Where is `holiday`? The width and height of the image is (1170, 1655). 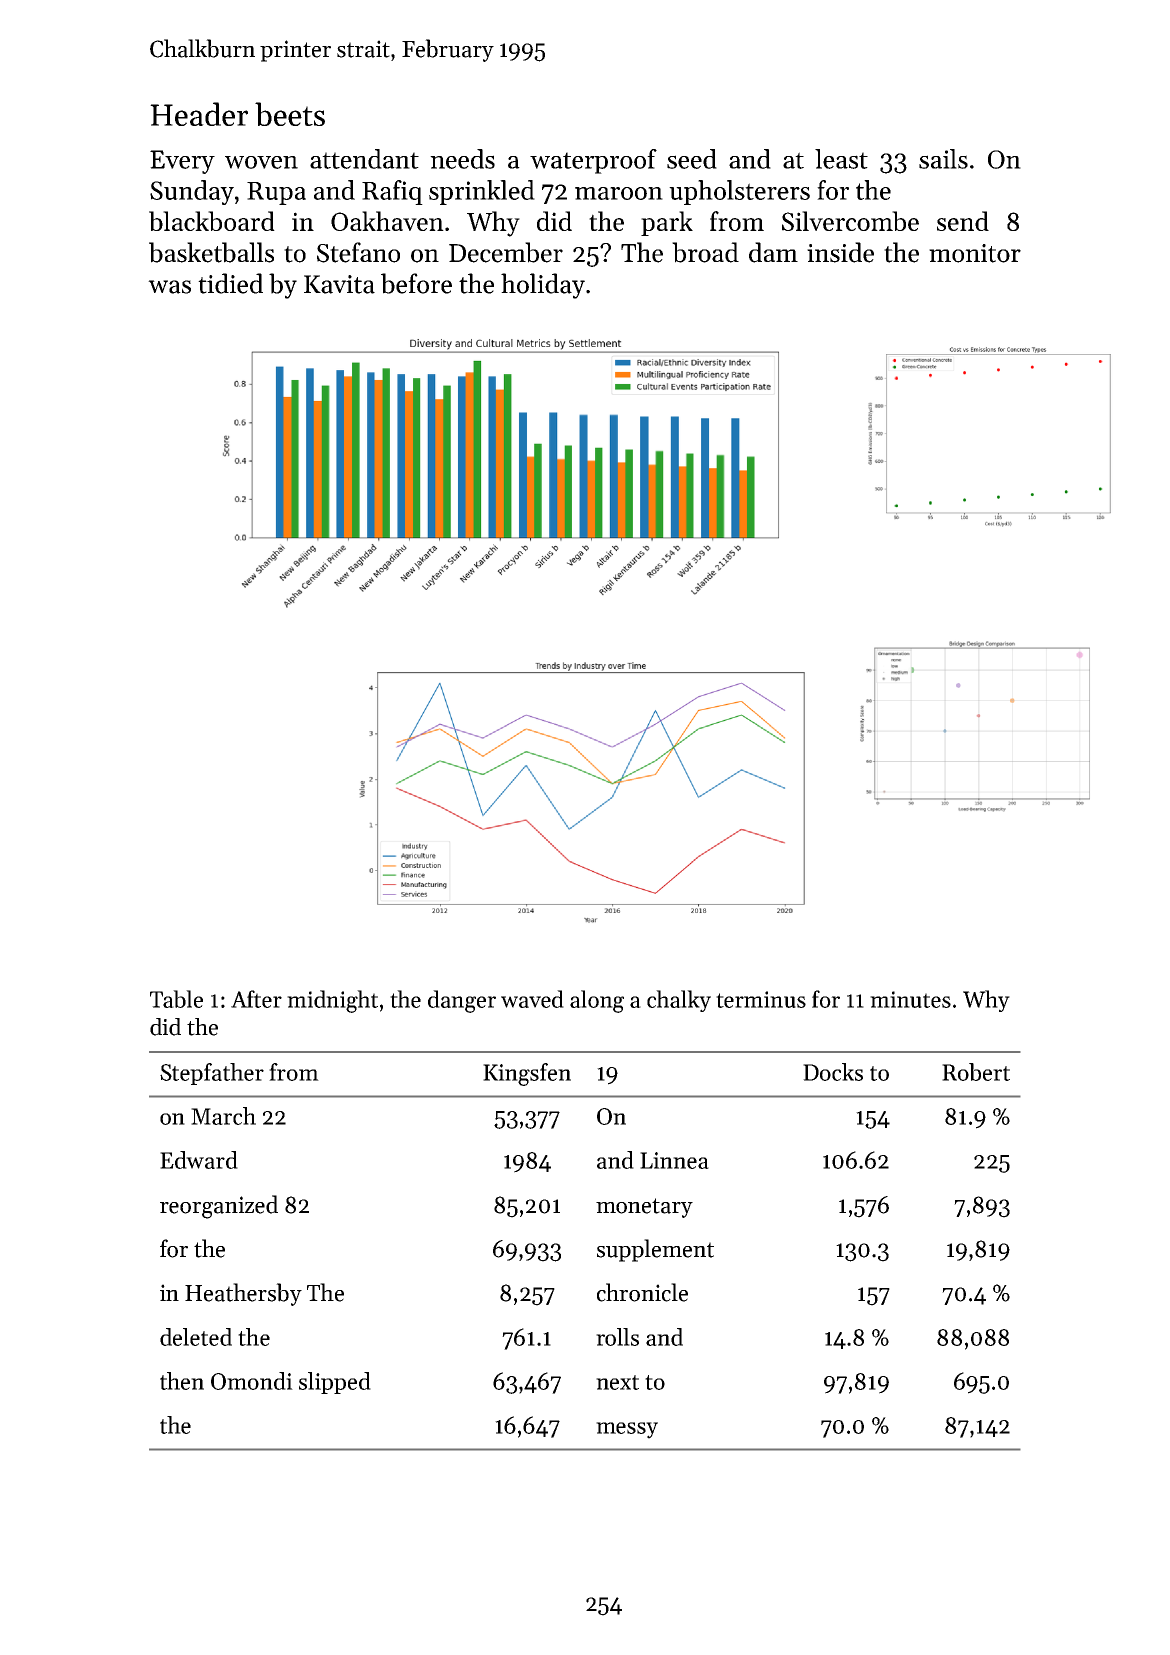
holiday is located at coordinates (543, 286).
